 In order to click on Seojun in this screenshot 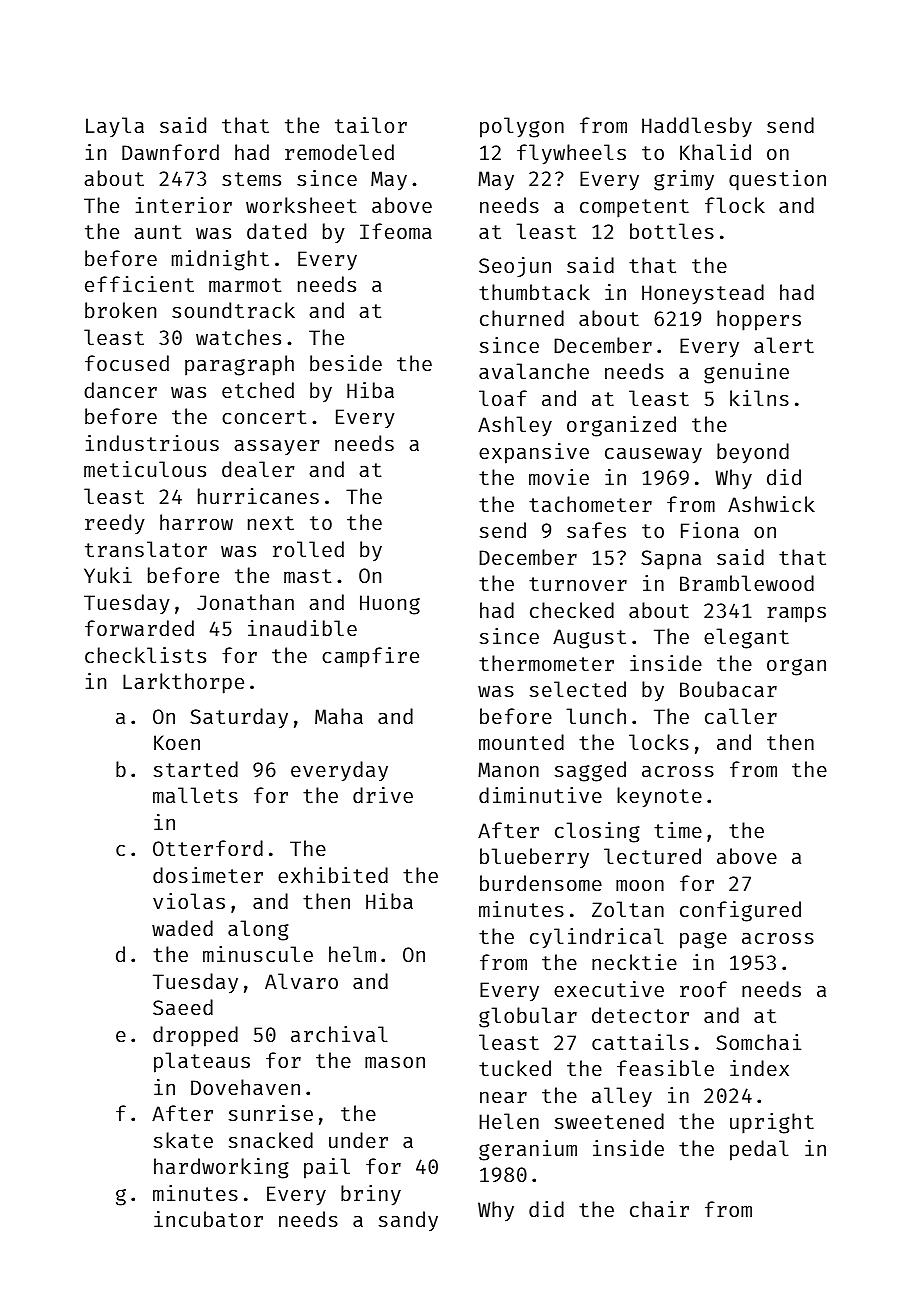, I will do `click(515, 267)`.
